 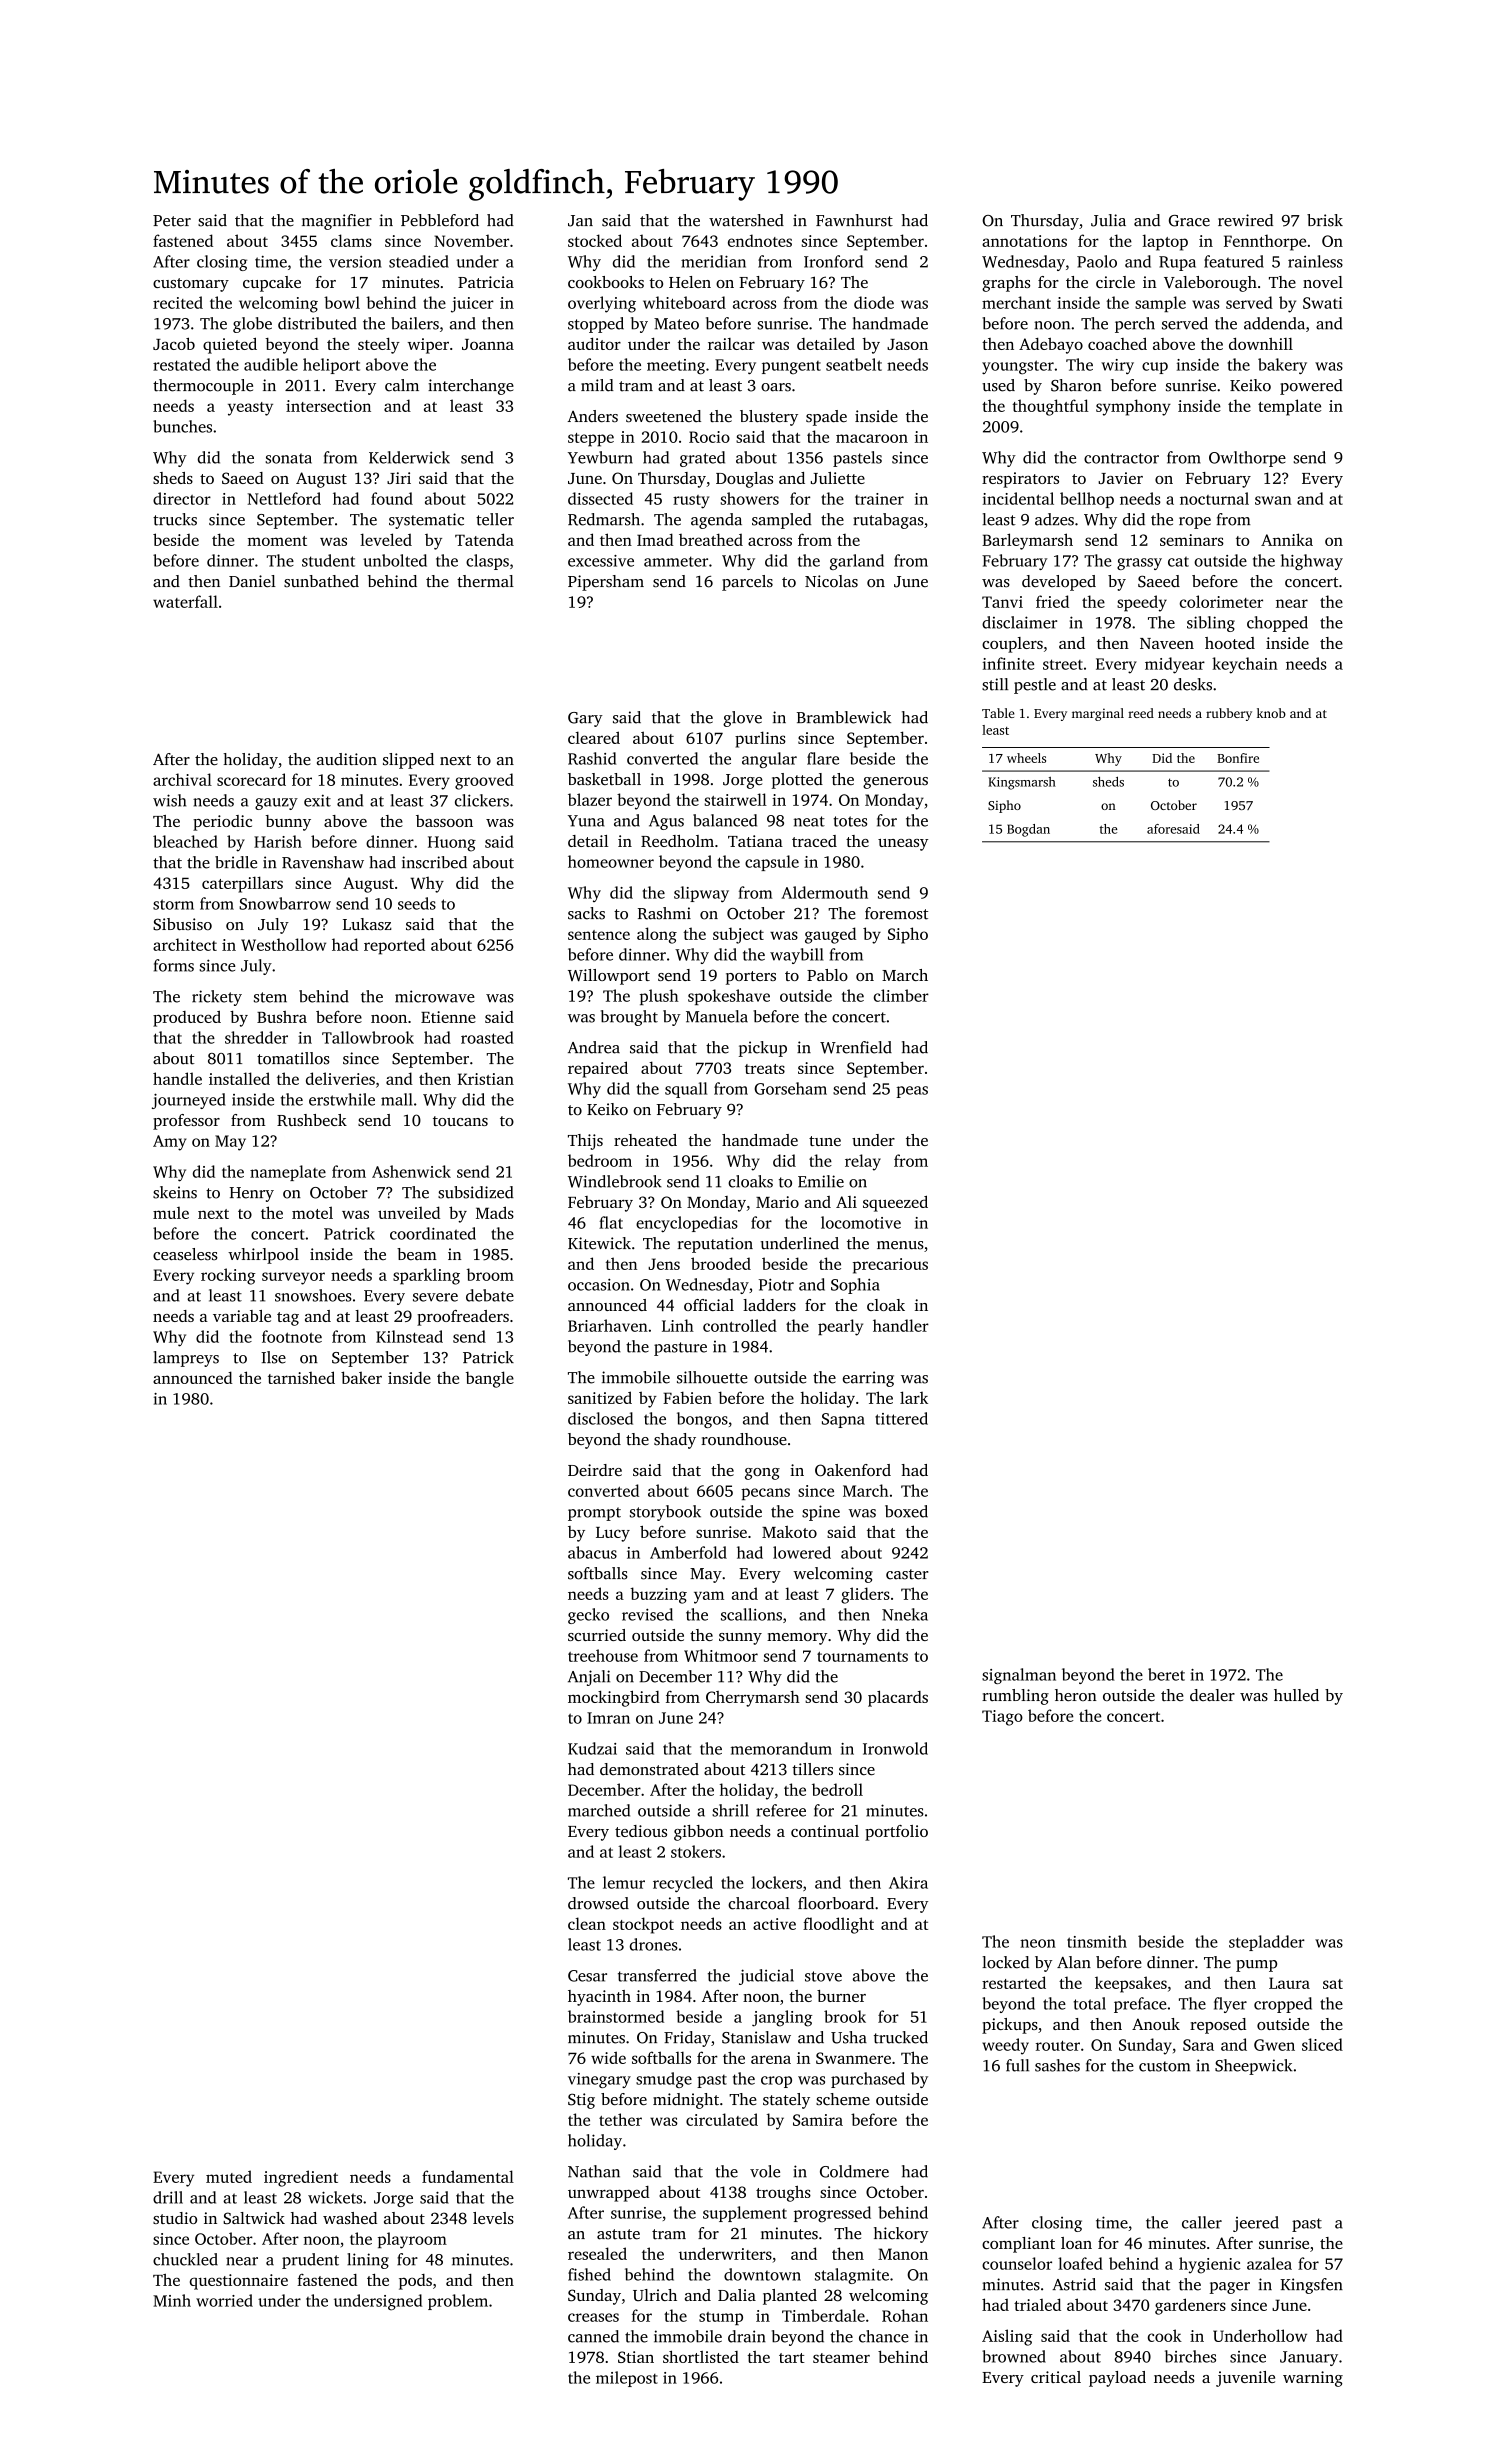 I want to click on juvenile, so click(x=1245, y=2379).
